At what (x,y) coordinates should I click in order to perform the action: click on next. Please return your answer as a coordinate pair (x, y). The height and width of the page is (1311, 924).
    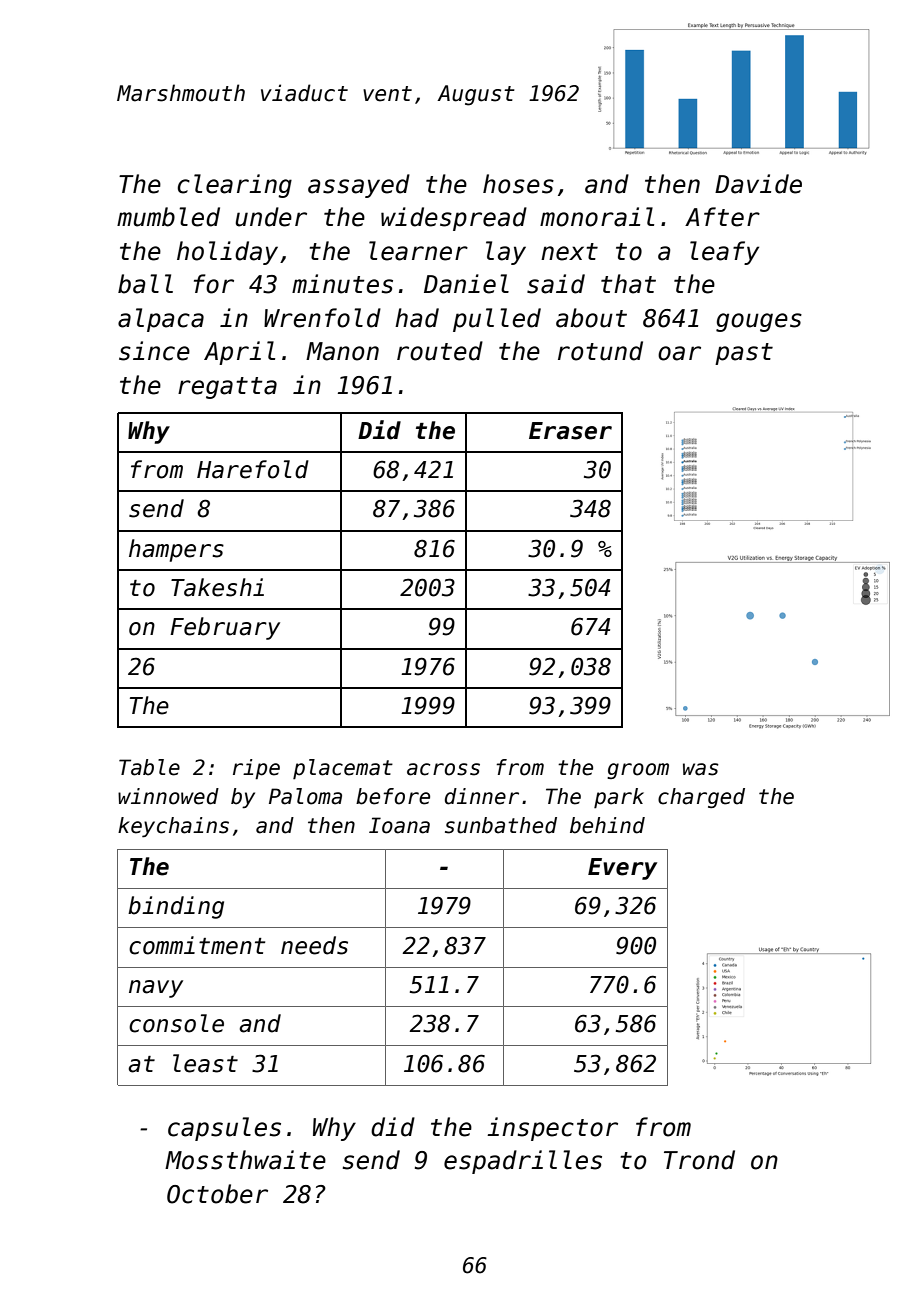
    Looking at the image, I should click on (569, 252).
